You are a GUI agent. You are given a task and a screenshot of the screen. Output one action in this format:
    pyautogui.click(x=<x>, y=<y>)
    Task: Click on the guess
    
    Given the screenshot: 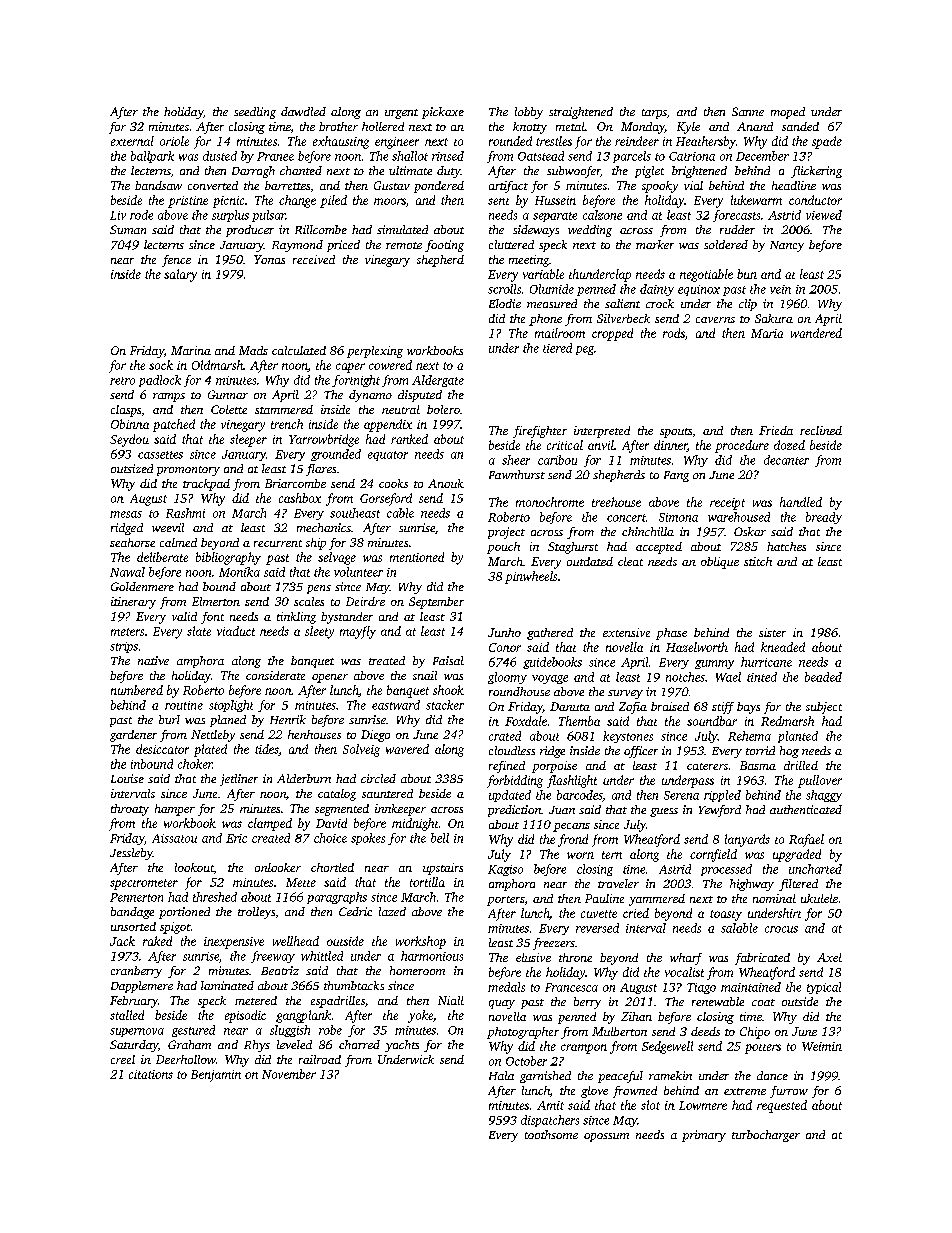 What is the action you would take?
    pyautogui.click(x=664, y=812)
